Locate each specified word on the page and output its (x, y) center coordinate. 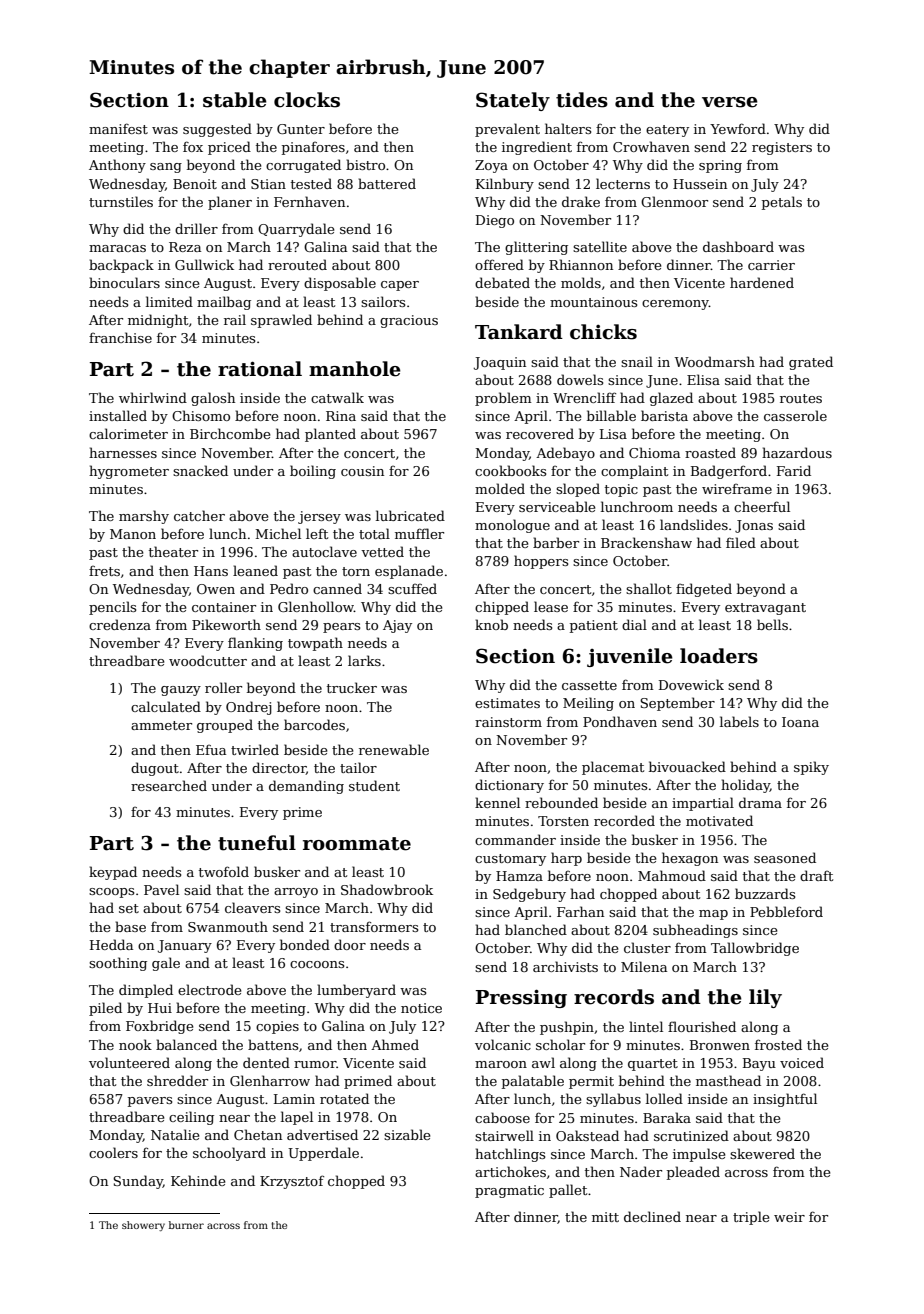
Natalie (175, 1134)
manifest (118, 128)
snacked (200, 470)
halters (568, 128)
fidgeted (704, 590)
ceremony (675, 305)
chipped (502, 608)
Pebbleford (786, 911)
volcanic (503, 1044)
